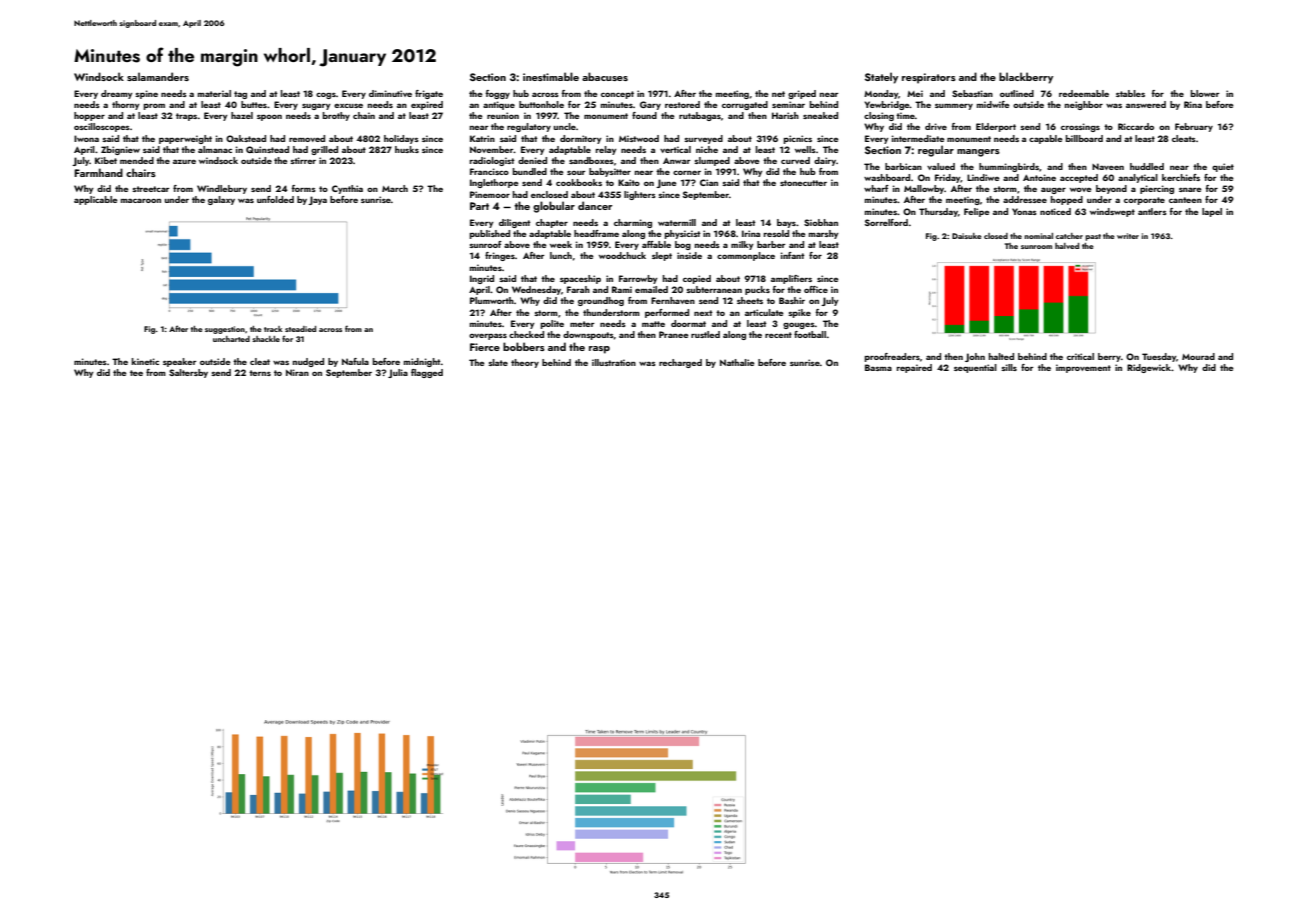 Image resolution: width=1308 pixels, height=924 pixels. I want to click on sunroom, so click(1036, 247).
